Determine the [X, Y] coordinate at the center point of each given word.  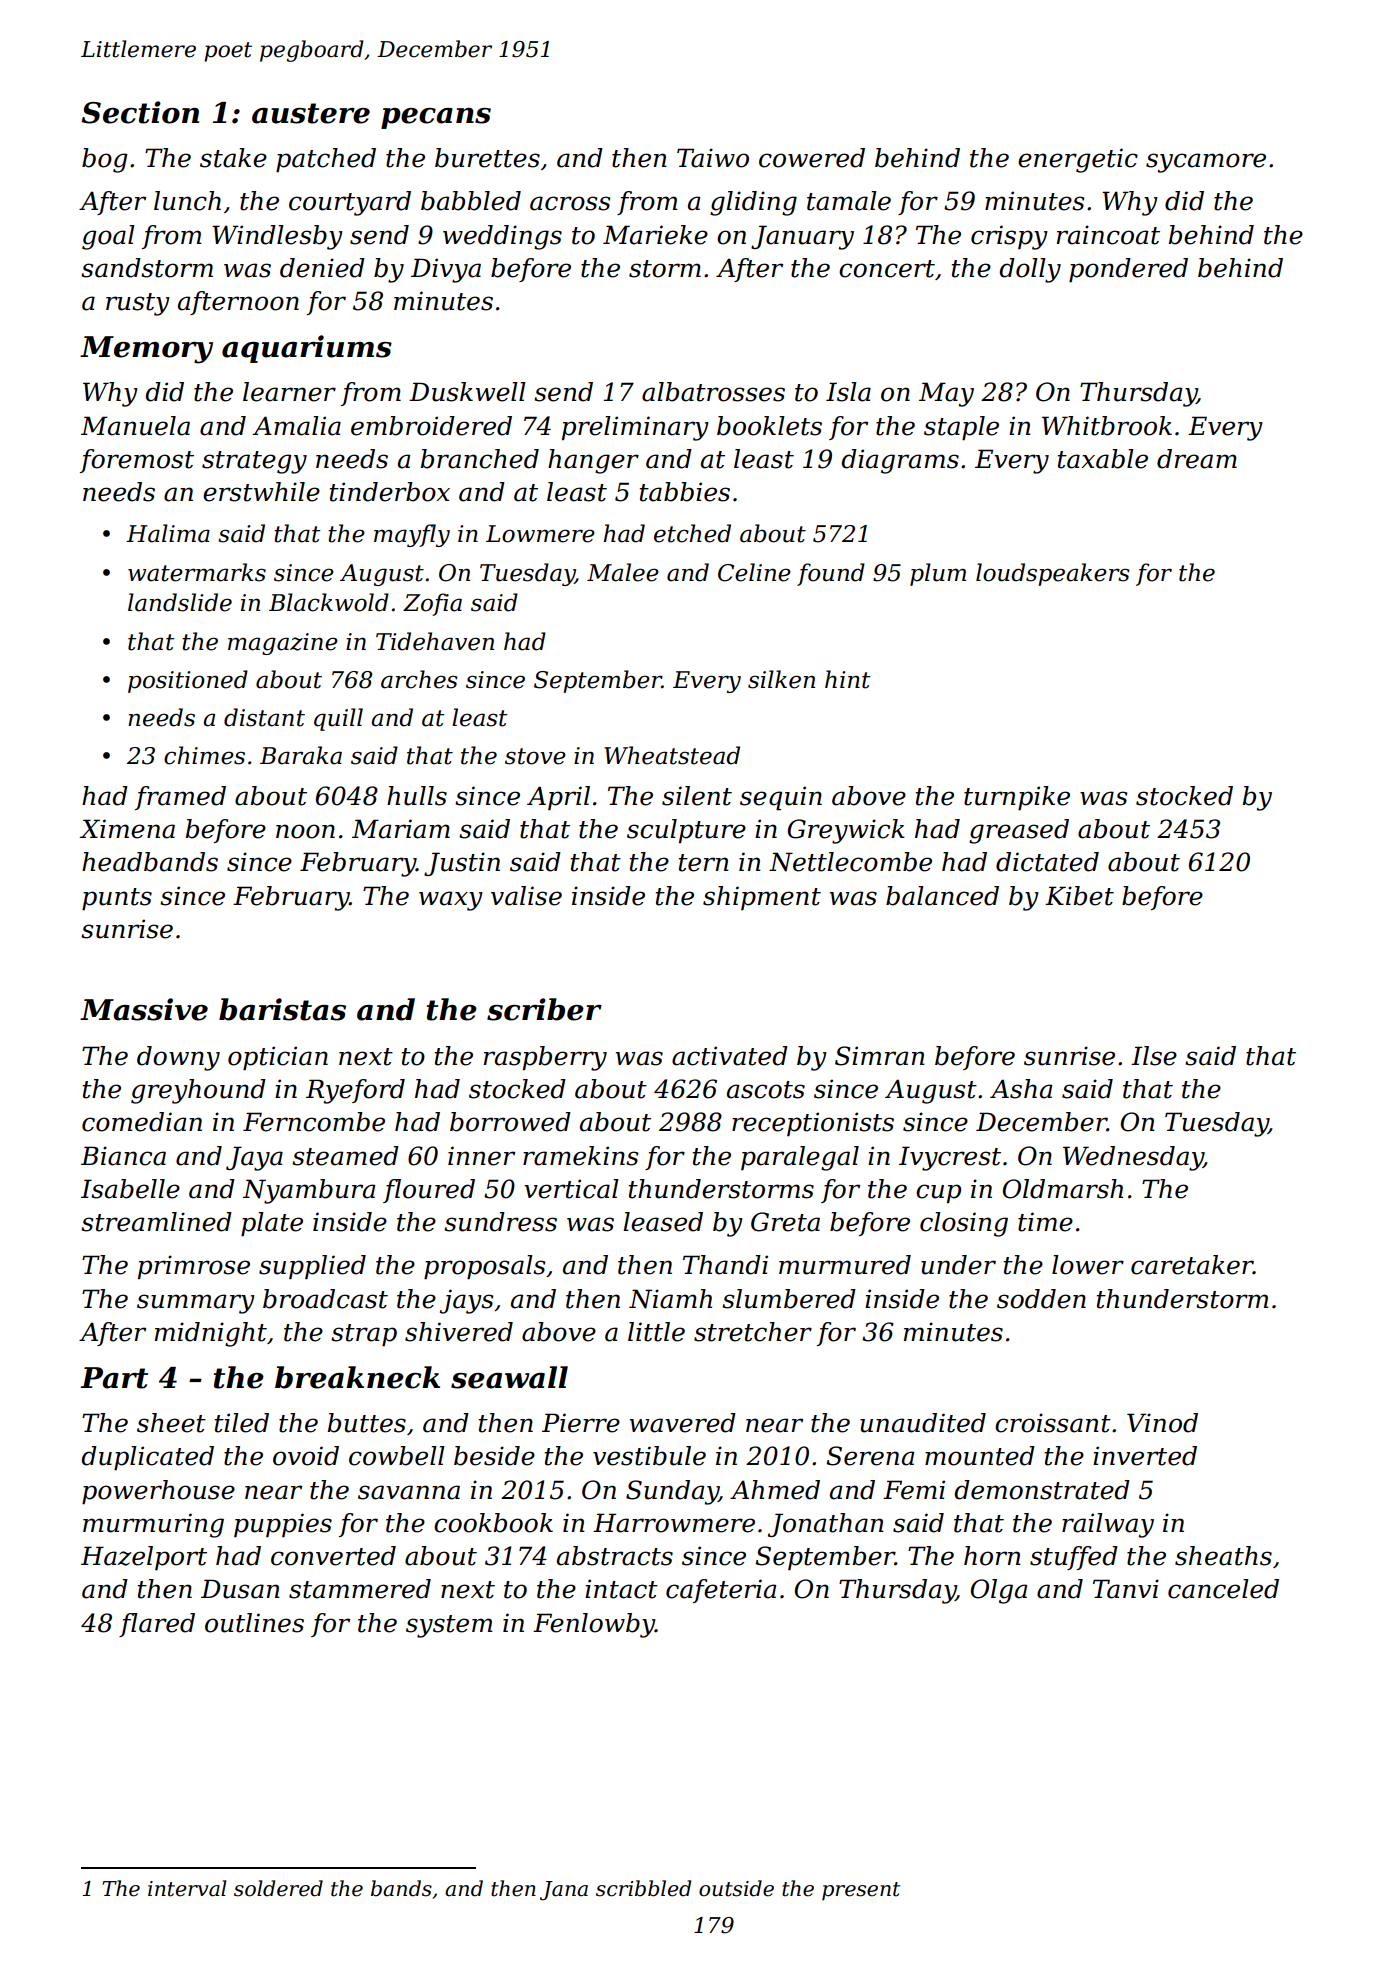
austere [311, 113]
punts [117, 899]
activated [730, 1056]
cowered [812, 158]
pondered [1128, 270]
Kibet [1079, 896]
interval [187, 1888]
